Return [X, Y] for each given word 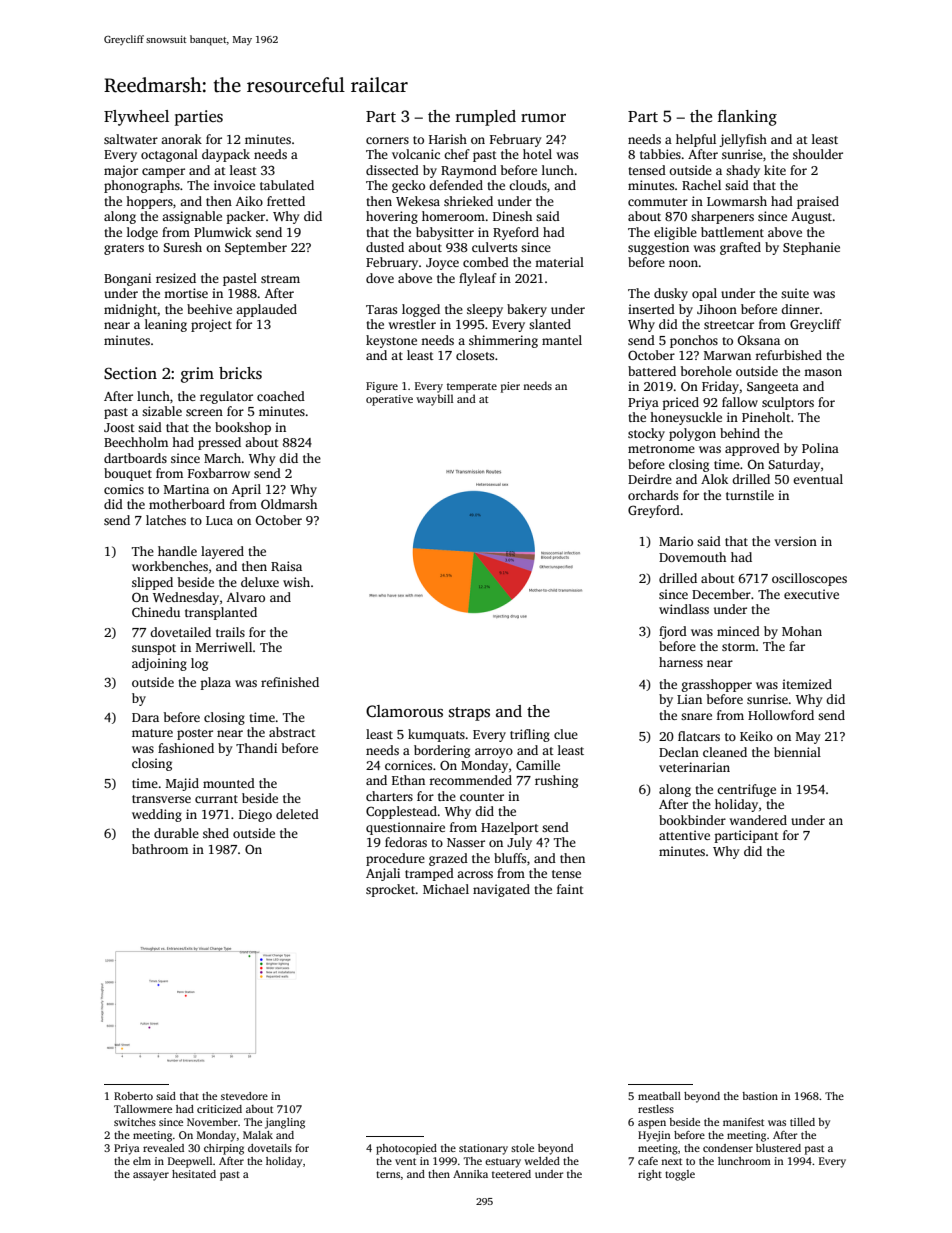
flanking [747, 118]
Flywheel [136, 118]
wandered [758, 820]
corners [387, 140]
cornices [408, 765]
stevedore [244, 1096]
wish [296, 582]
